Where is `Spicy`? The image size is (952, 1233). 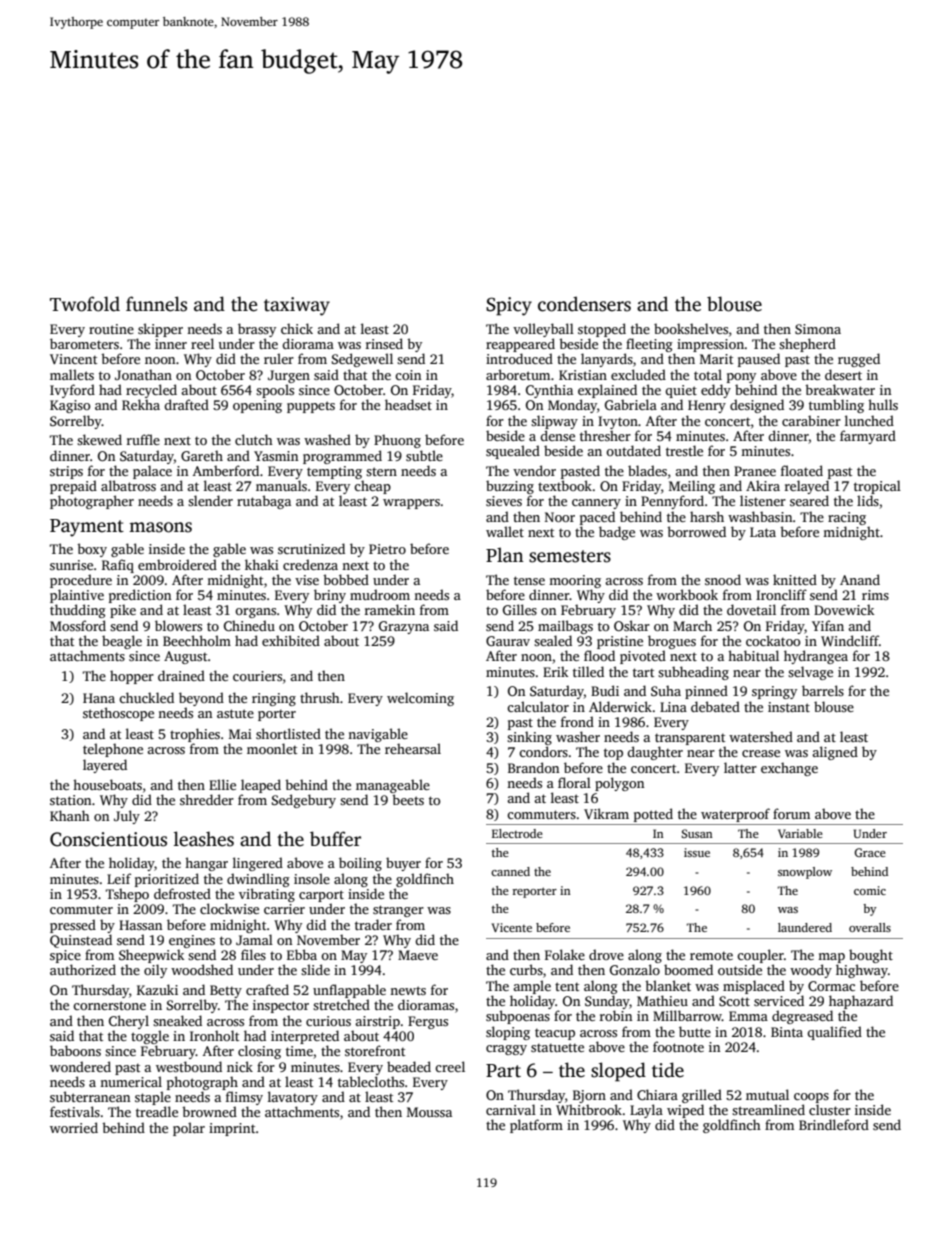
Spicy is located at coordinates (509, 306).
